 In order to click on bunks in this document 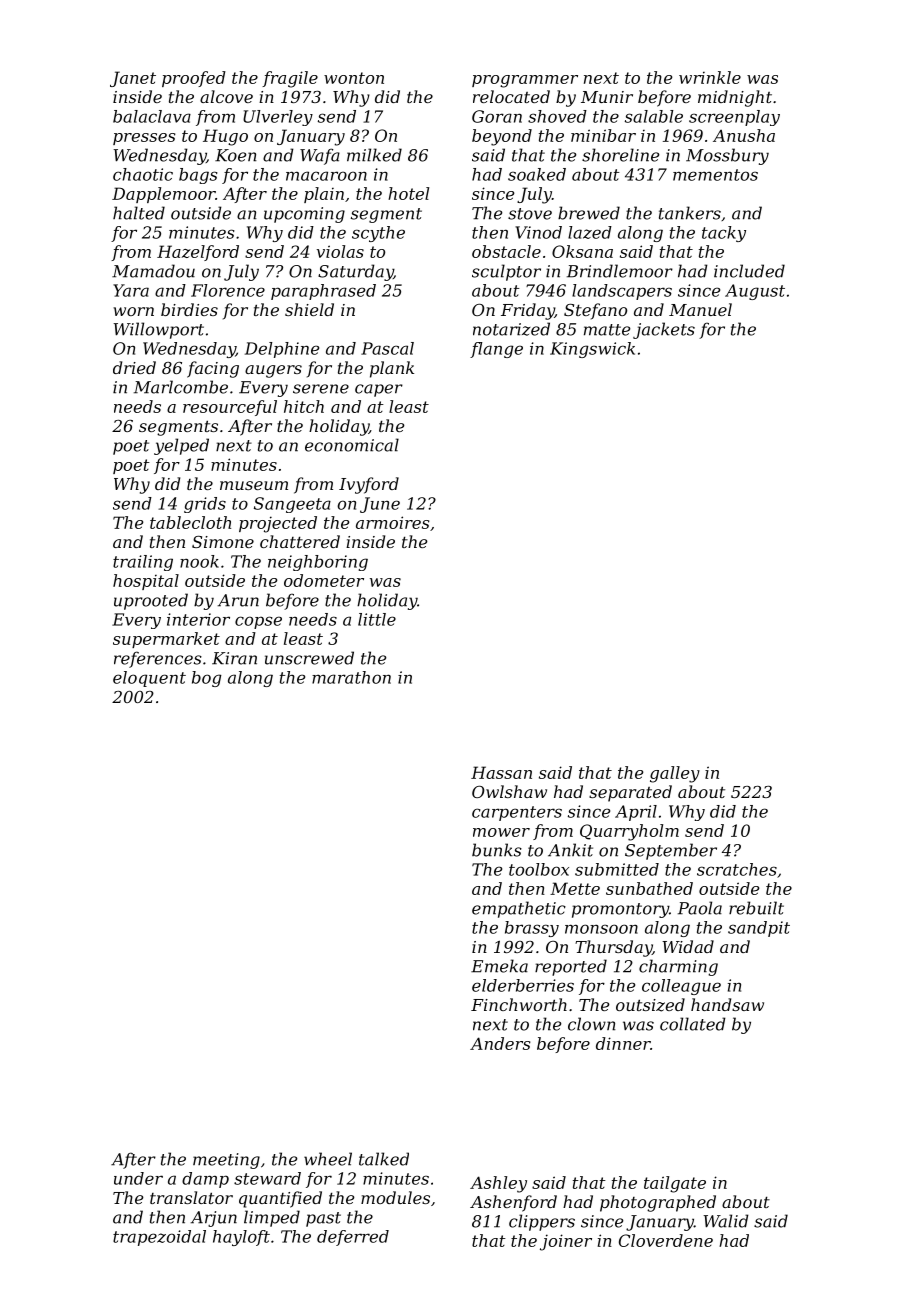, I will do `click(497, 850)`.
